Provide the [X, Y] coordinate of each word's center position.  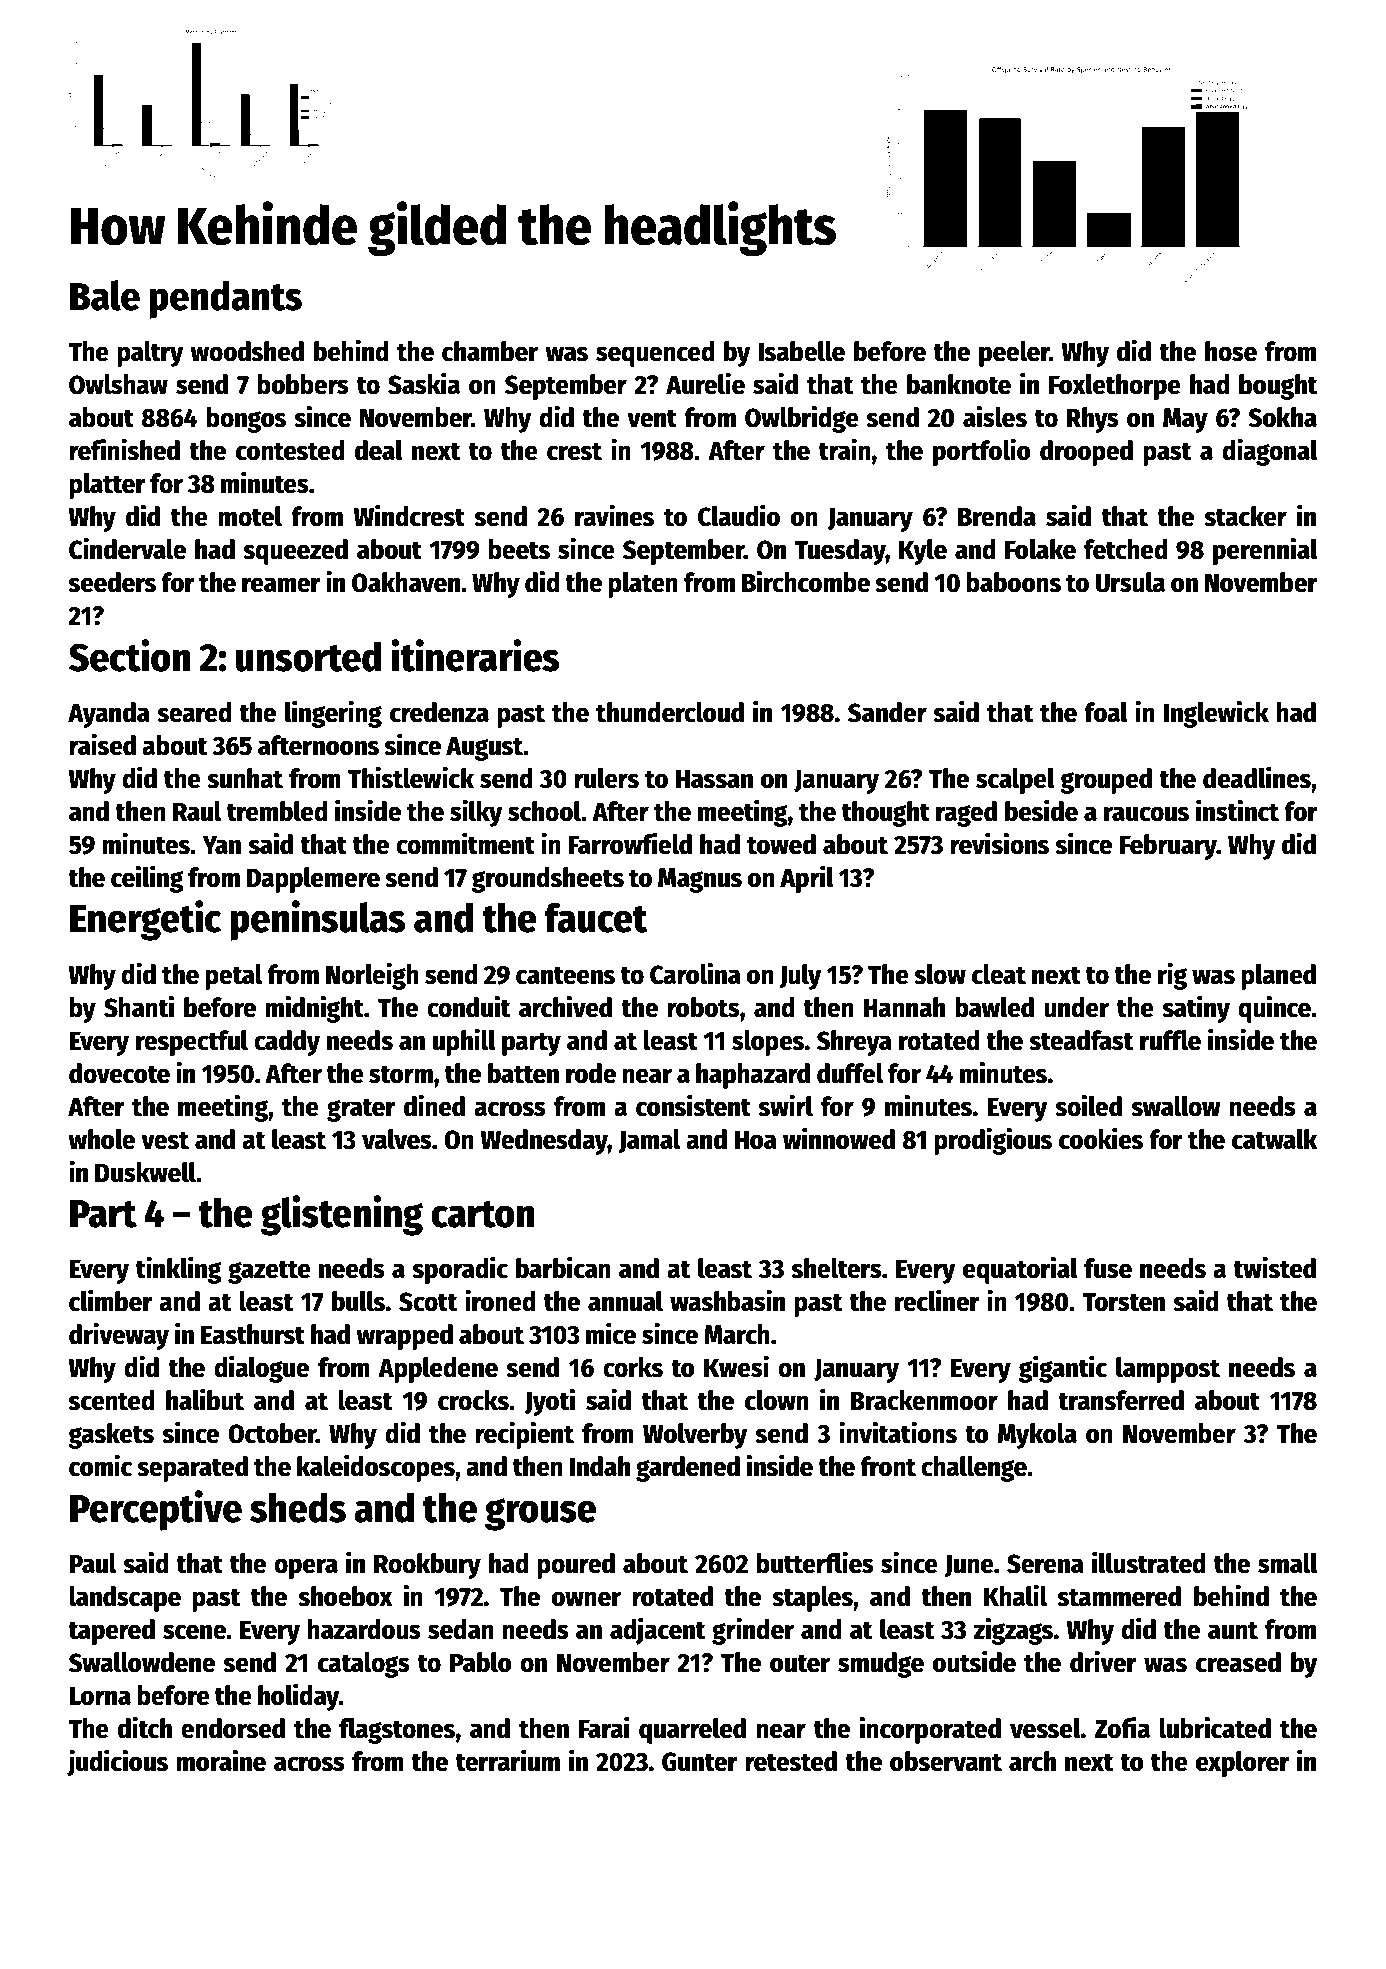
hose [1231, 351]
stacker [1245, 516]
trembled [277, 811]
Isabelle [802, 351]
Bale [105, 295]
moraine [221, 1760]
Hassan [714, 779]
